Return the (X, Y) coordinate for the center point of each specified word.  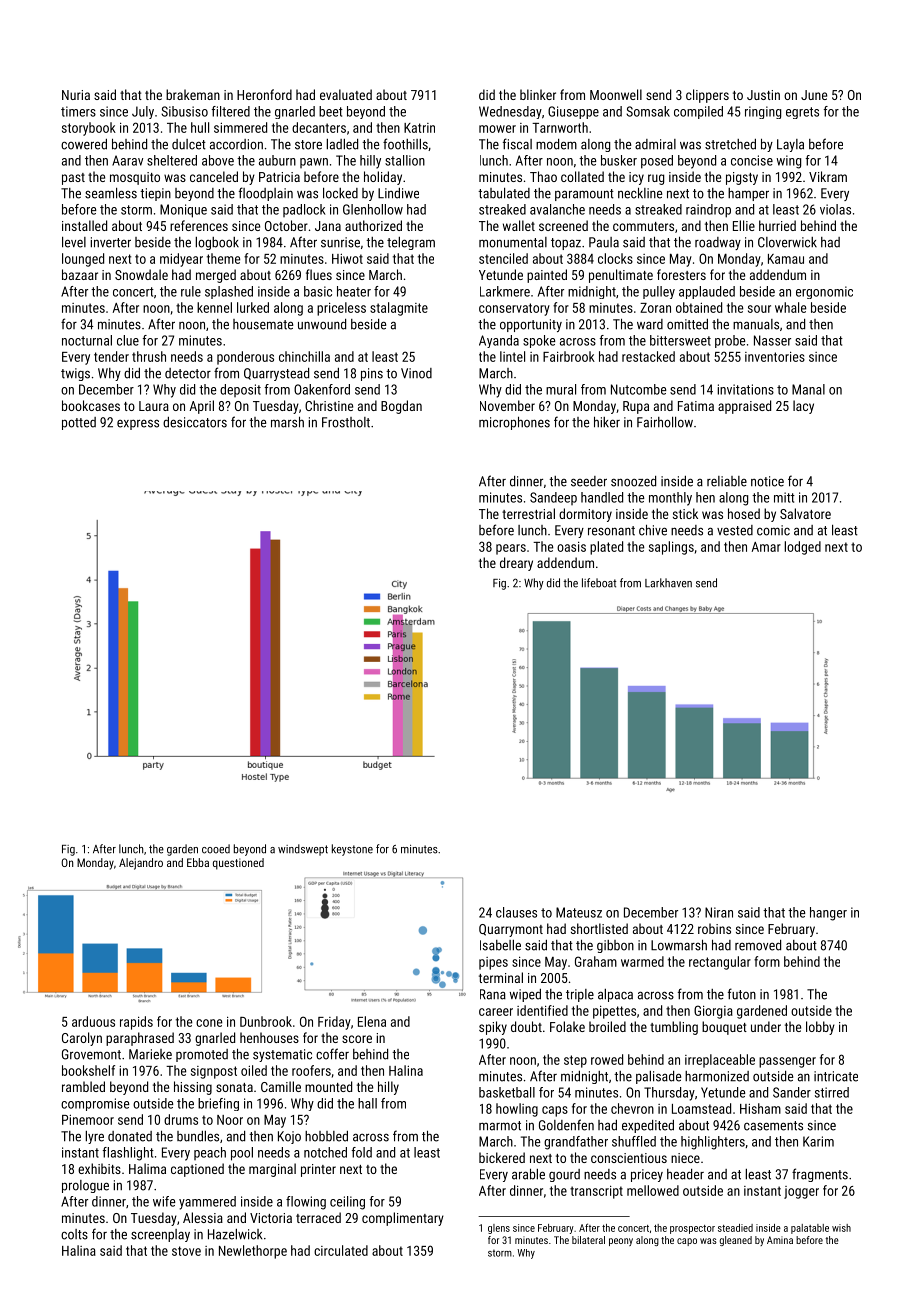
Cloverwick (787, 242)
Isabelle (500, 945)
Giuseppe (573, 112)
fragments (820, 1175)
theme (223, 258)
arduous (93, 1021)
